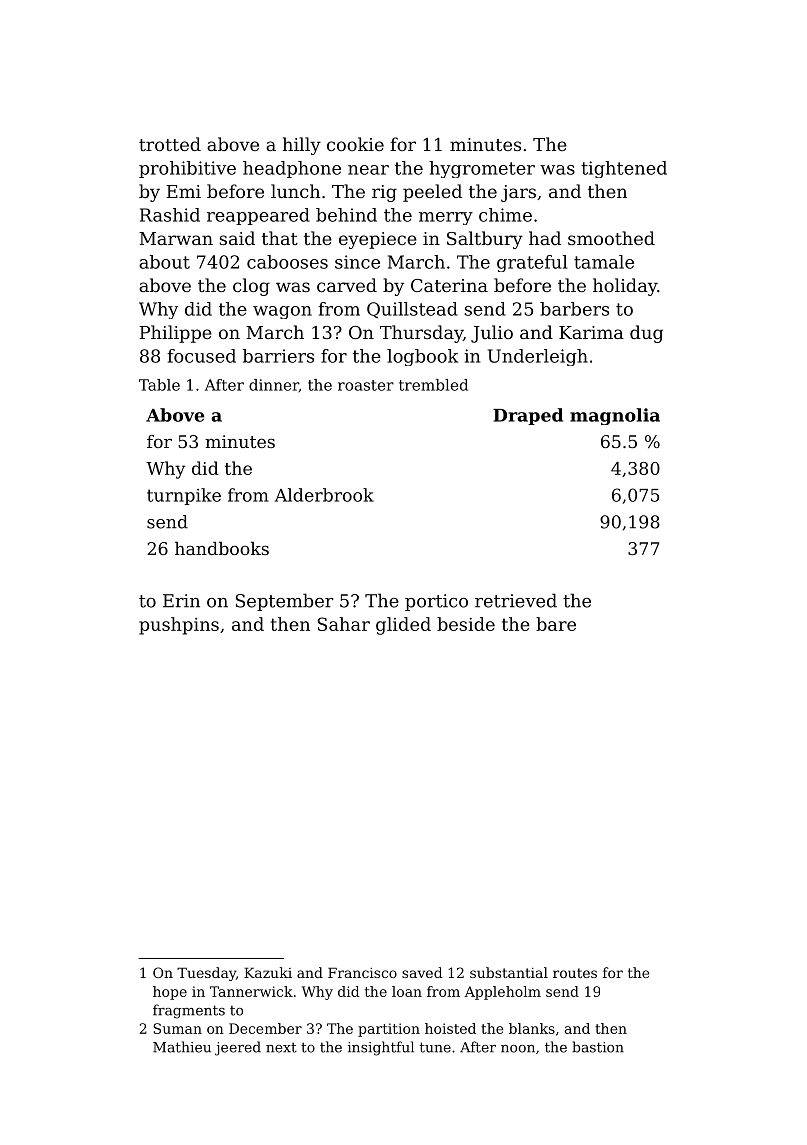 This document has width=807, height=1145. I want to click on Francisco, so click(362, 972).
